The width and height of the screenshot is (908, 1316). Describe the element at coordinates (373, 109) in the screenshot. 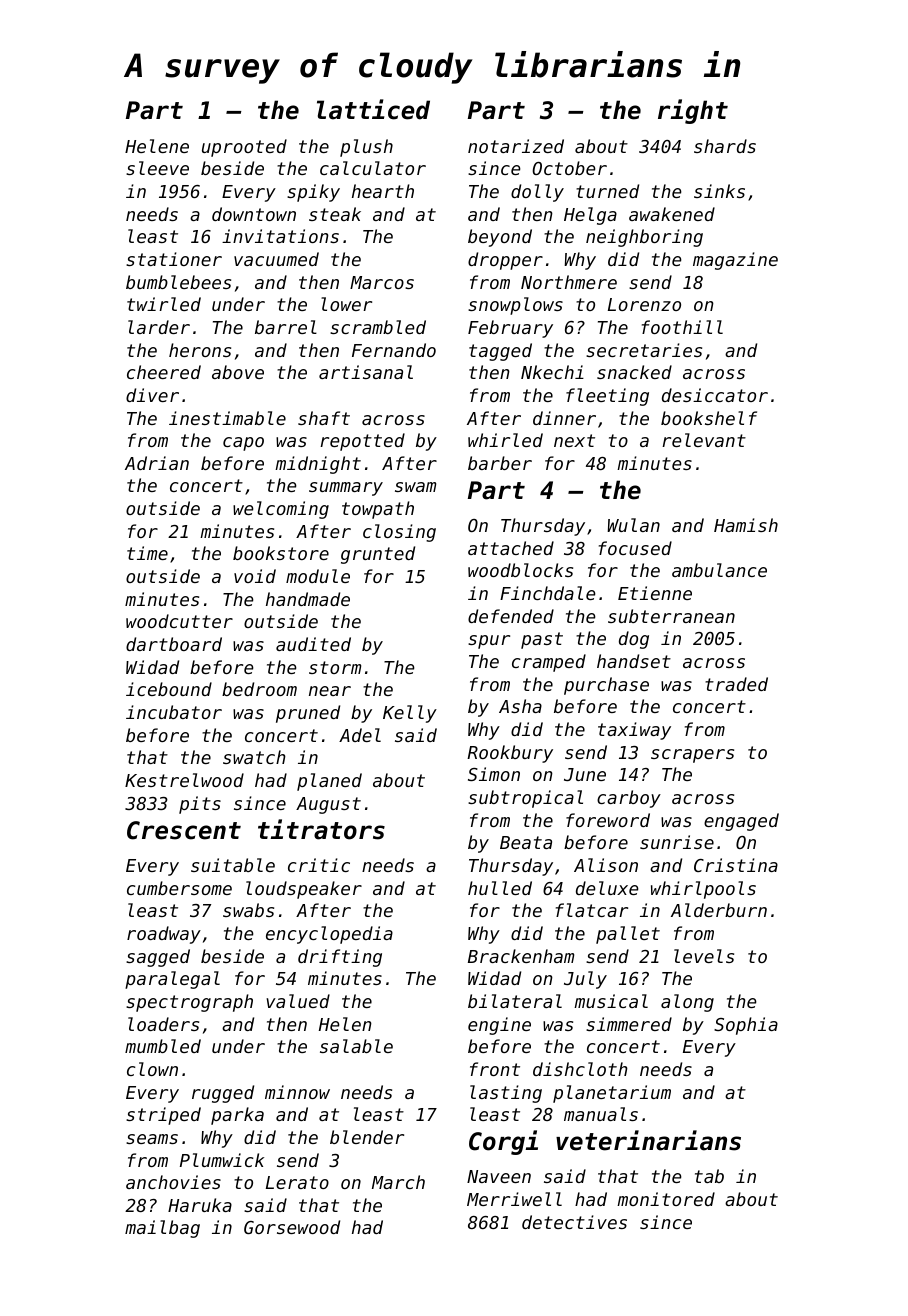

I see `latticed` at that location.
